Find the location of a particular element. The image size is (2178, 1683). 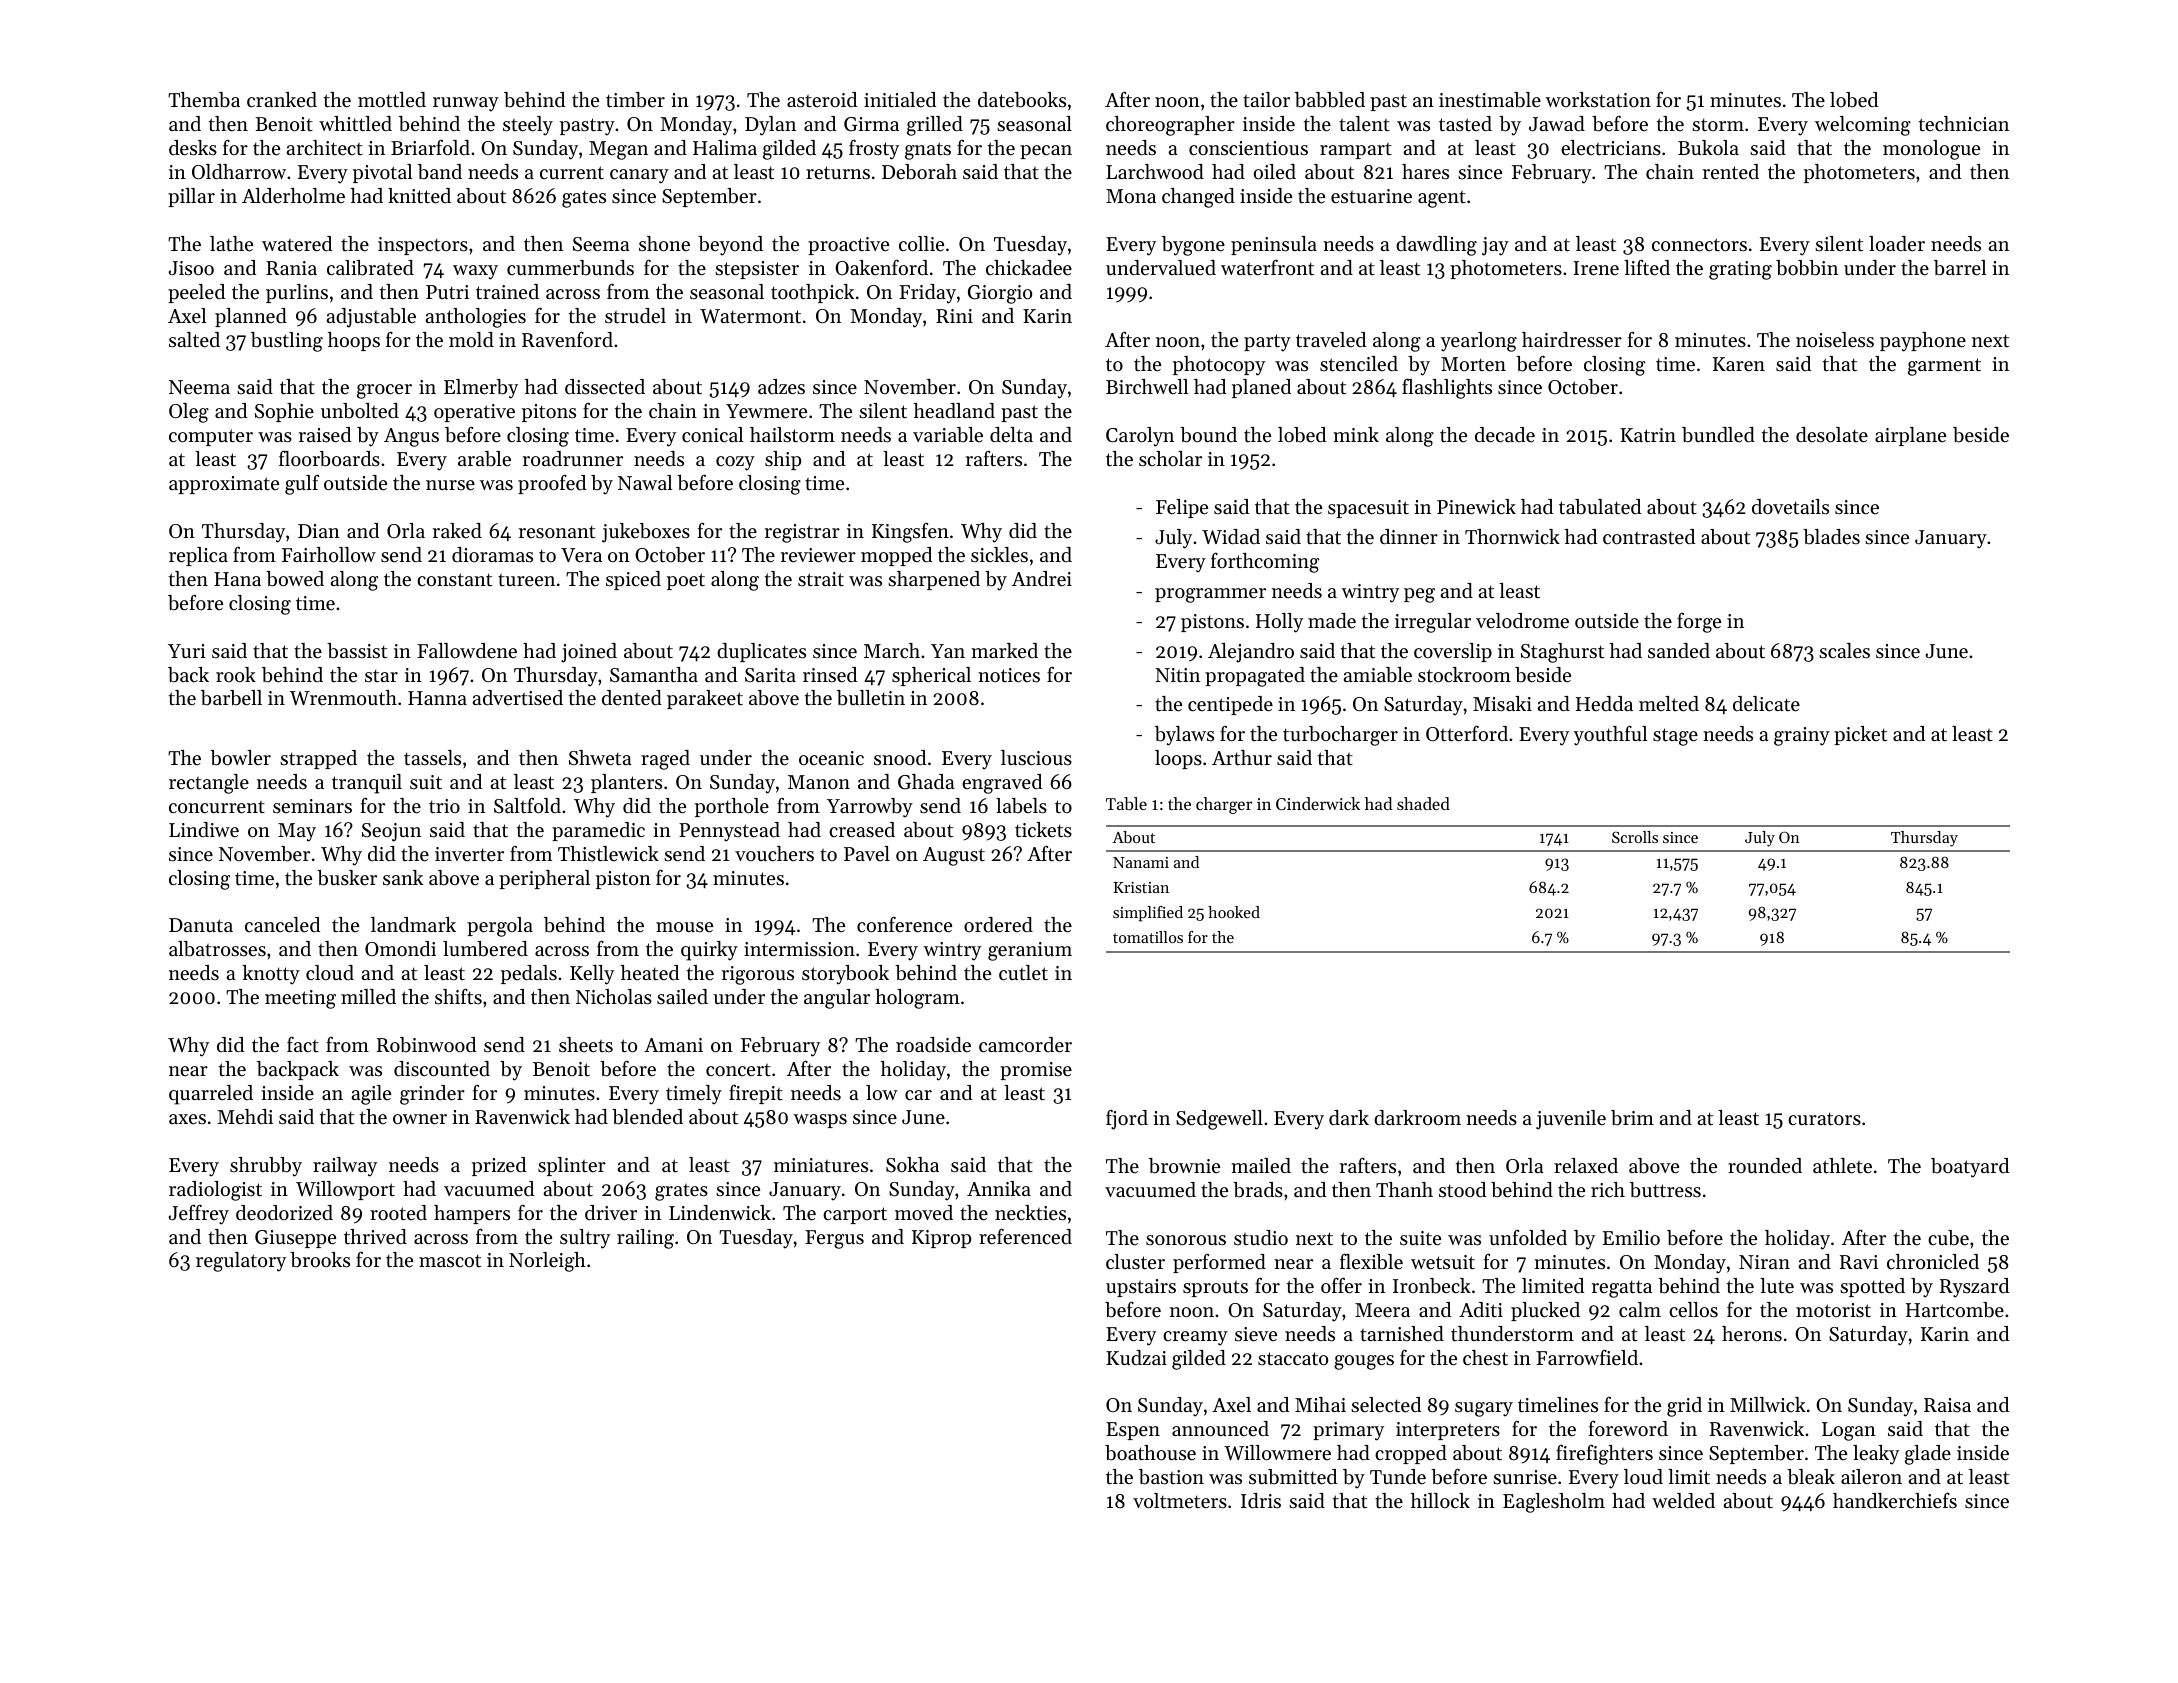

Ryszard is located at coordinates (1974, 1288).
